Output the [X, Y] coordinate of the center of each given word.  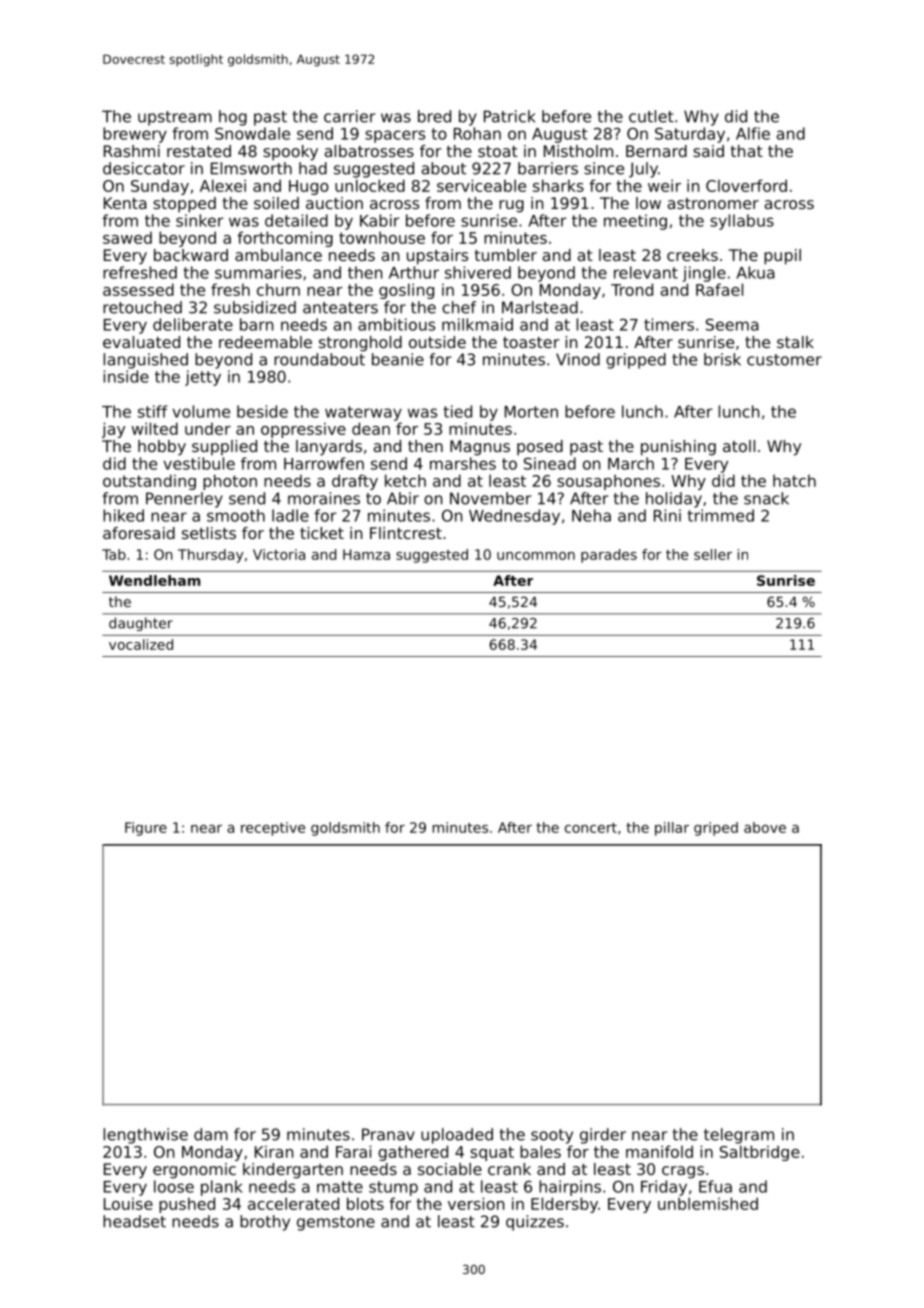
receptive [273, 829]
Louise [128, 1203]
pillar [672, 829]
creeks [692, 255]
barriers [548, 168]
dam [211, 1134]
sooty [552, 1136]
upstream [175, 118]
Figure [146, 829]
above [765, 827]
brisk [722, 359]
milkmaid [477, 324]
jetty [203, 378]
